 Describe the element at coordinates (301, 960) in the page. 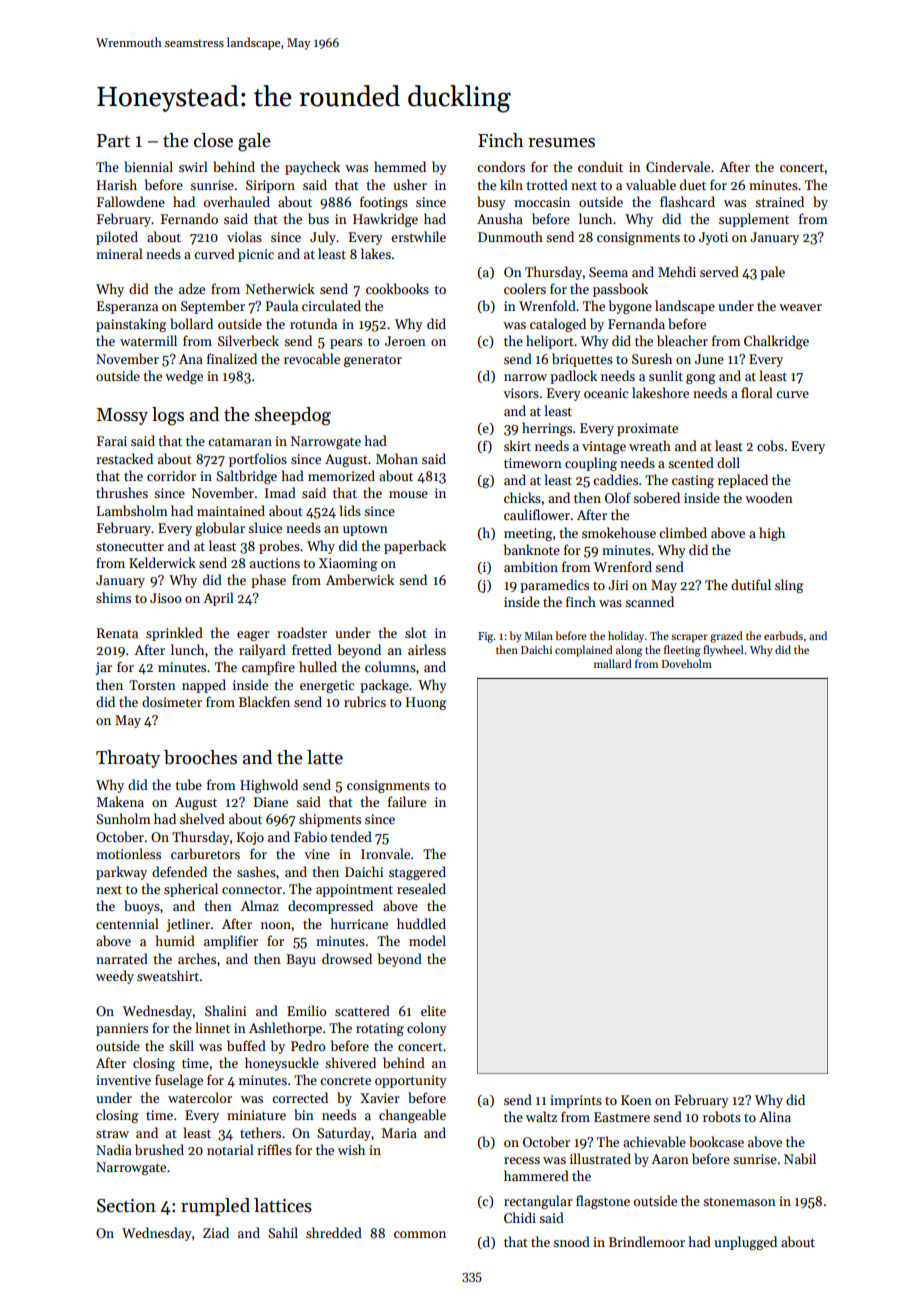

I see `Bayu` at that location.
